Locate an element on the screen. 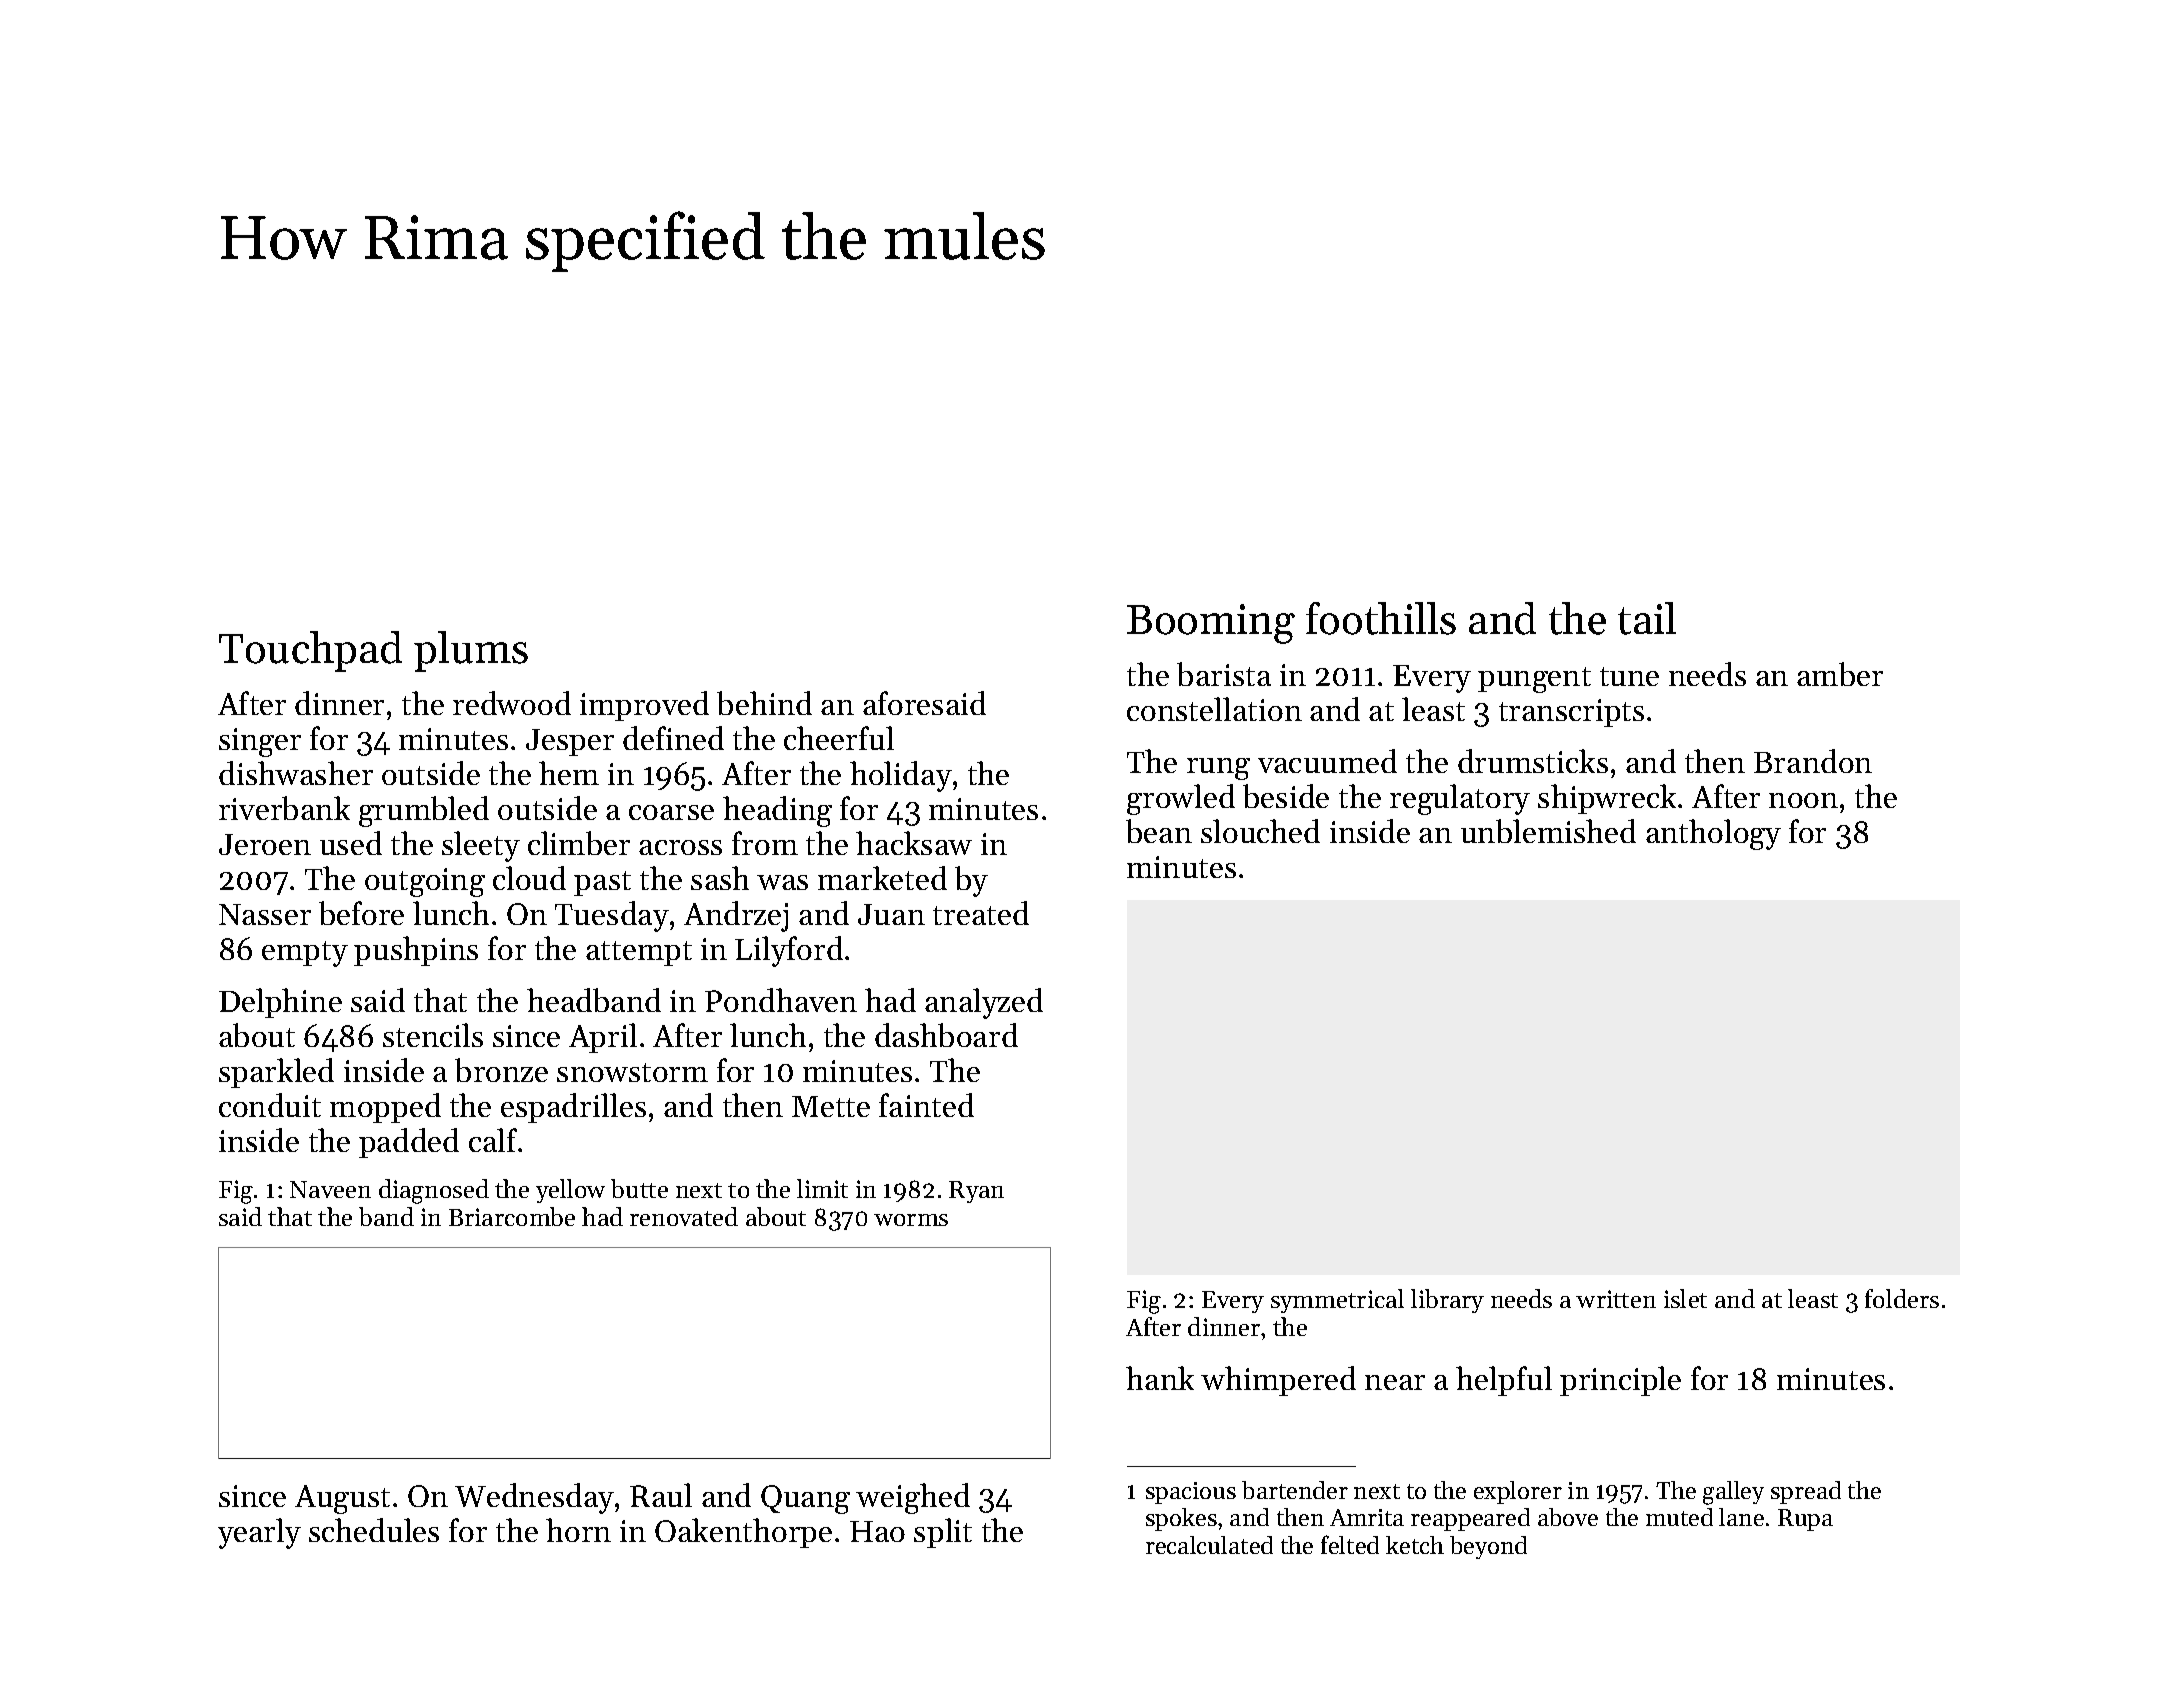  yearly is located at coordinates (259, 1533).
